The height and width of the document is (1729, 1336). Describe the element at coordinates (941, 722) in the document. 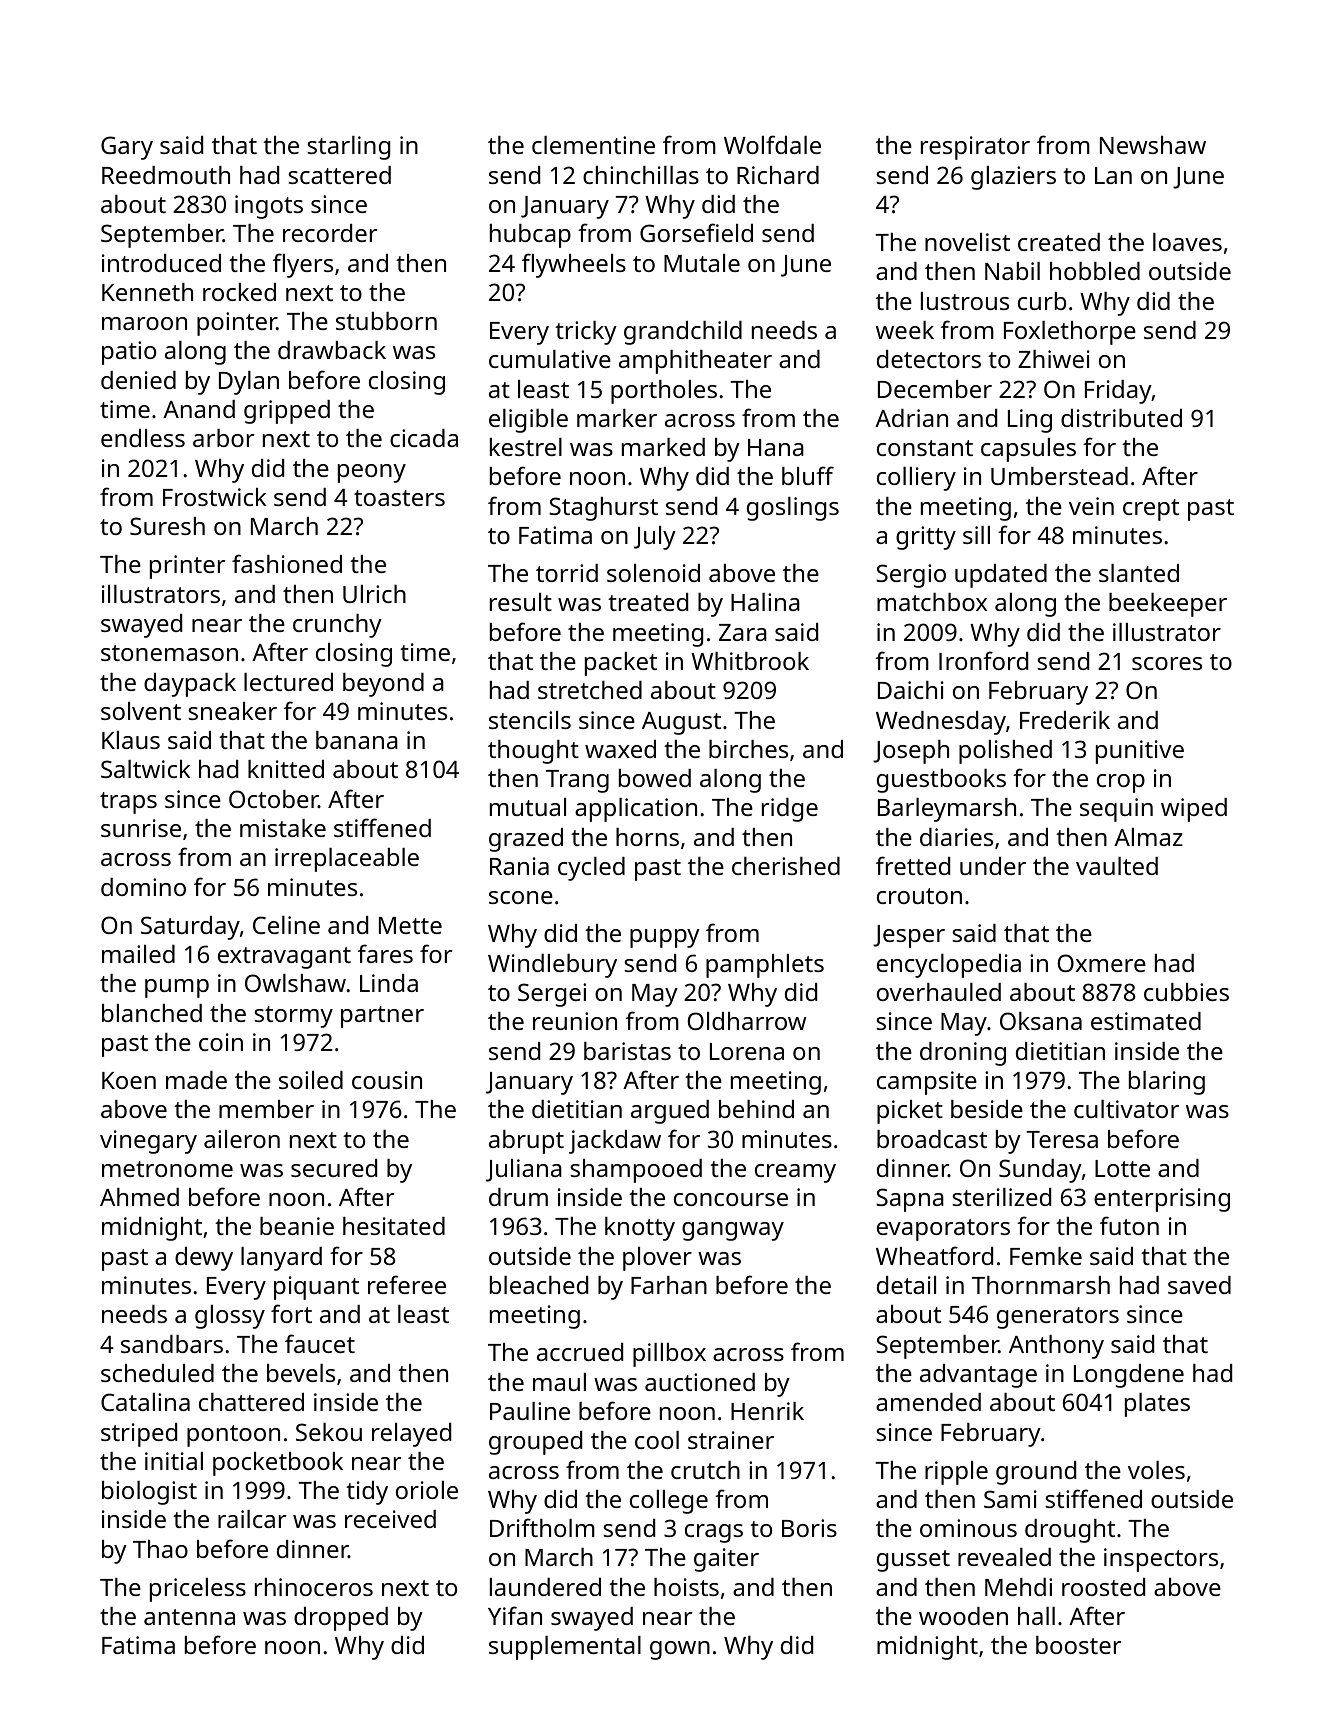

I see `Wednesday` at that location.
